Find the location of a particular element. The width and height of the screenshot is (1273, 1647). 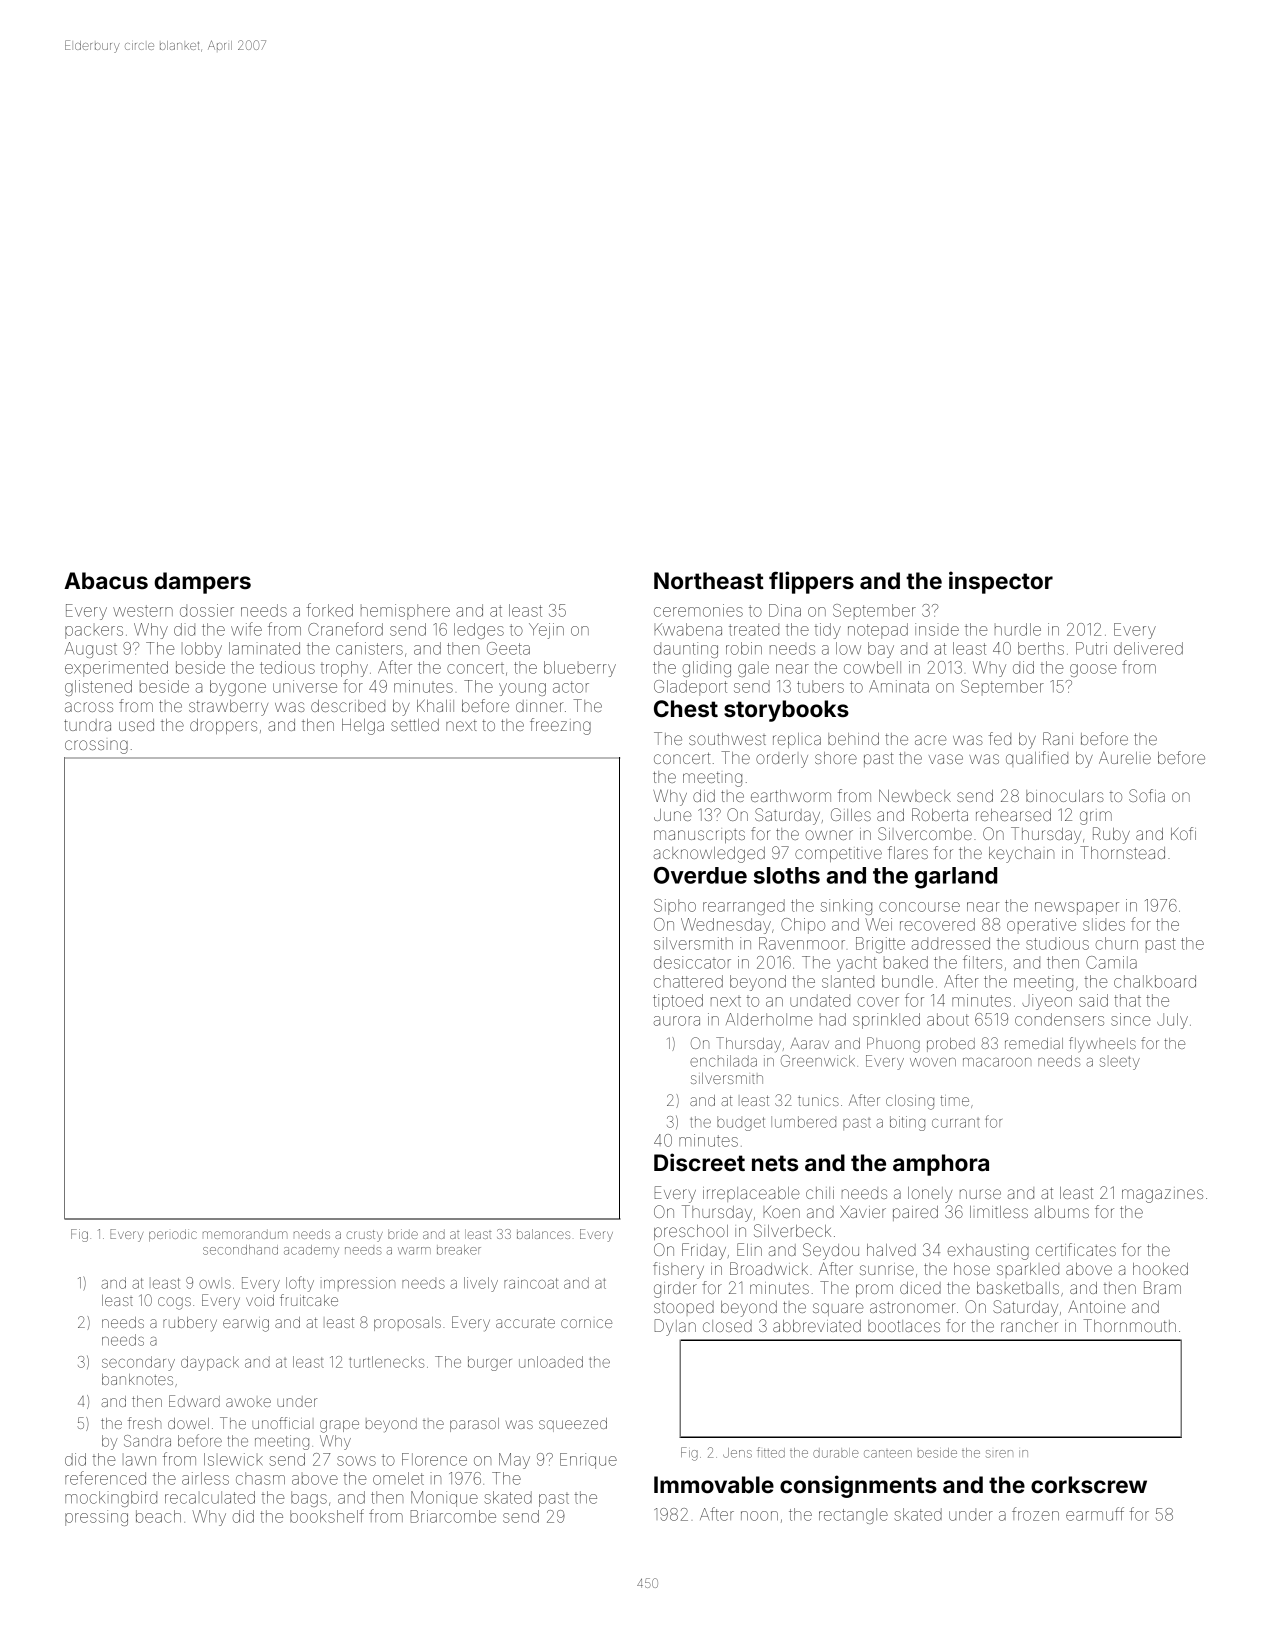

vase is located at coordinates (946, 759).
